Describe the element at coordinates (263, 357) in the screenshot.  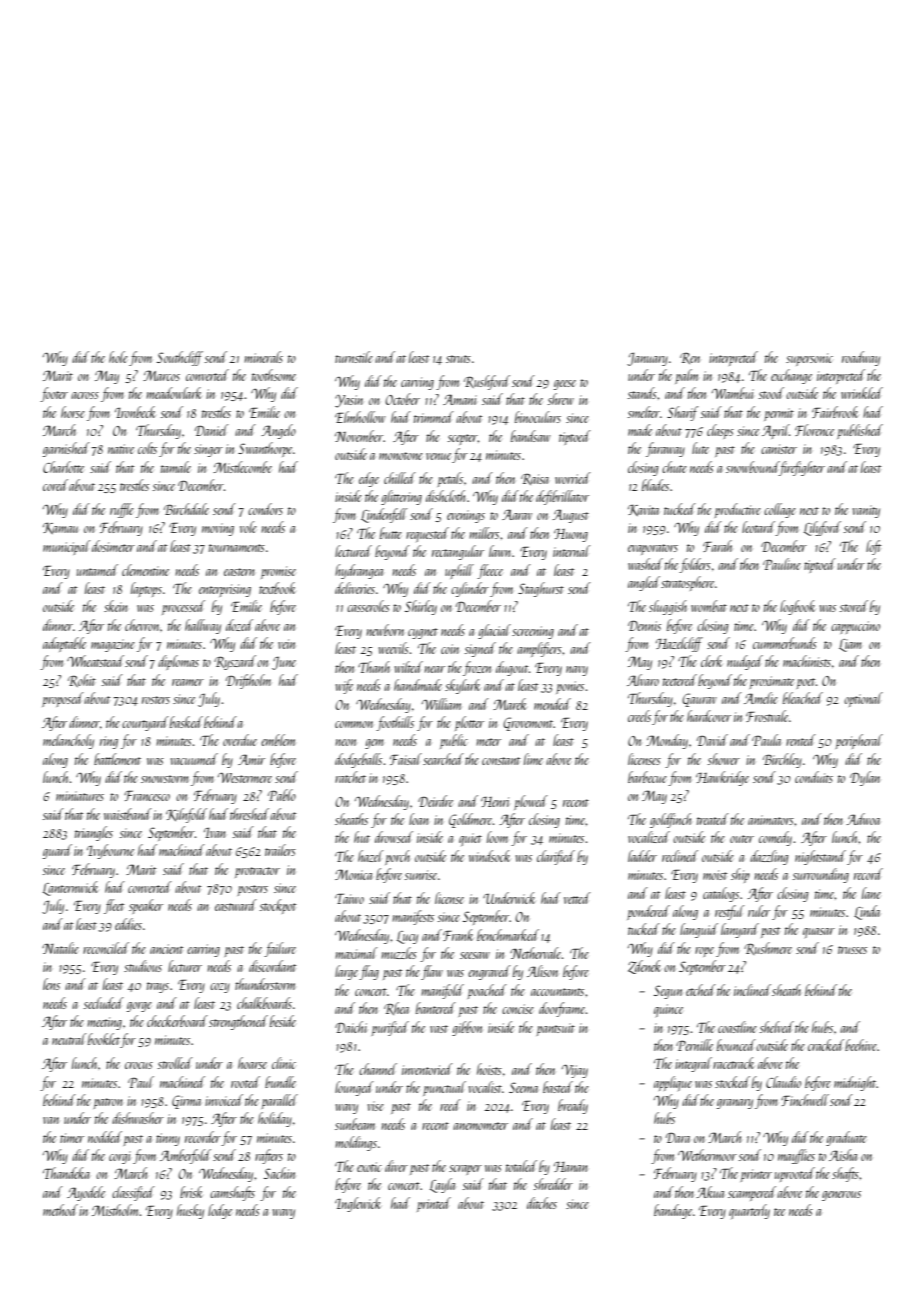
I see `minerals` at that location.
